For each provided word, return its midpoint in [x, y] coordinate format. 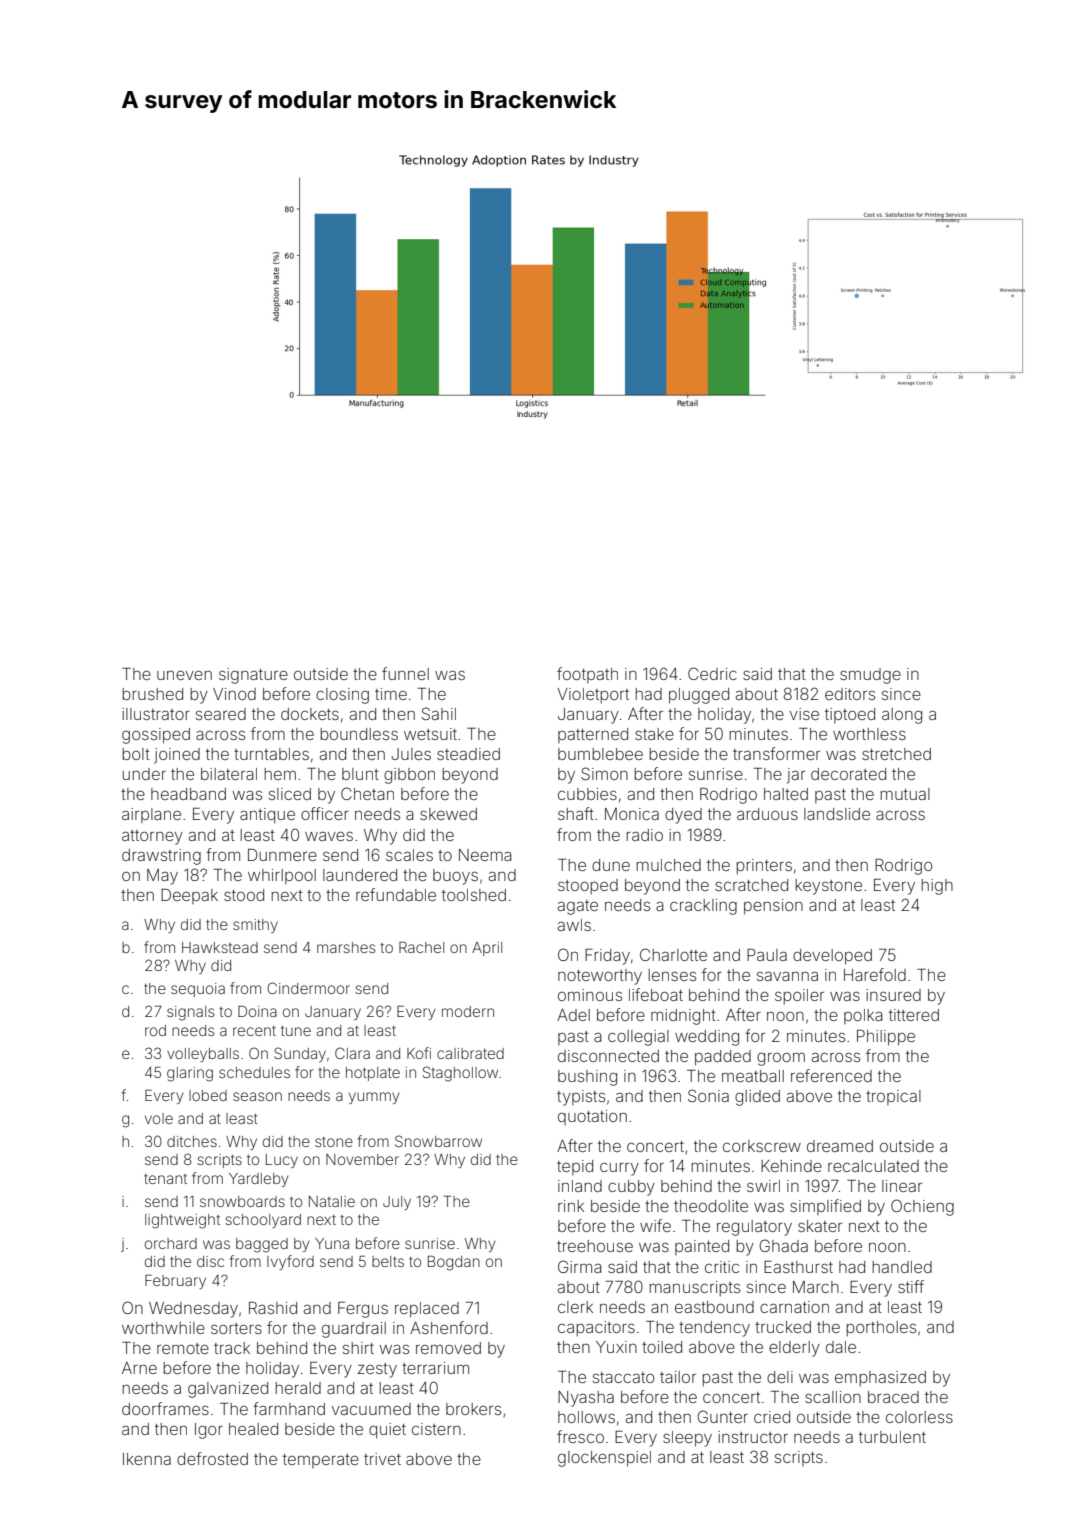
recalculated [873, 1166]
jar [796, 776]
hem [280, 774]
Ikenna [147, 1459]
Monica [632, 814]
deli [780, 1377]
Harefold [875, 974]
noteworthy [600, 977]
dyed [683, 816]
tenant [165, 1179]
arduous [767, 814]
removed [448, 1348]
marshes [346, 947]
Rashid [273, 1308]
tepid [575, 1167]
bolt [136, 754]
